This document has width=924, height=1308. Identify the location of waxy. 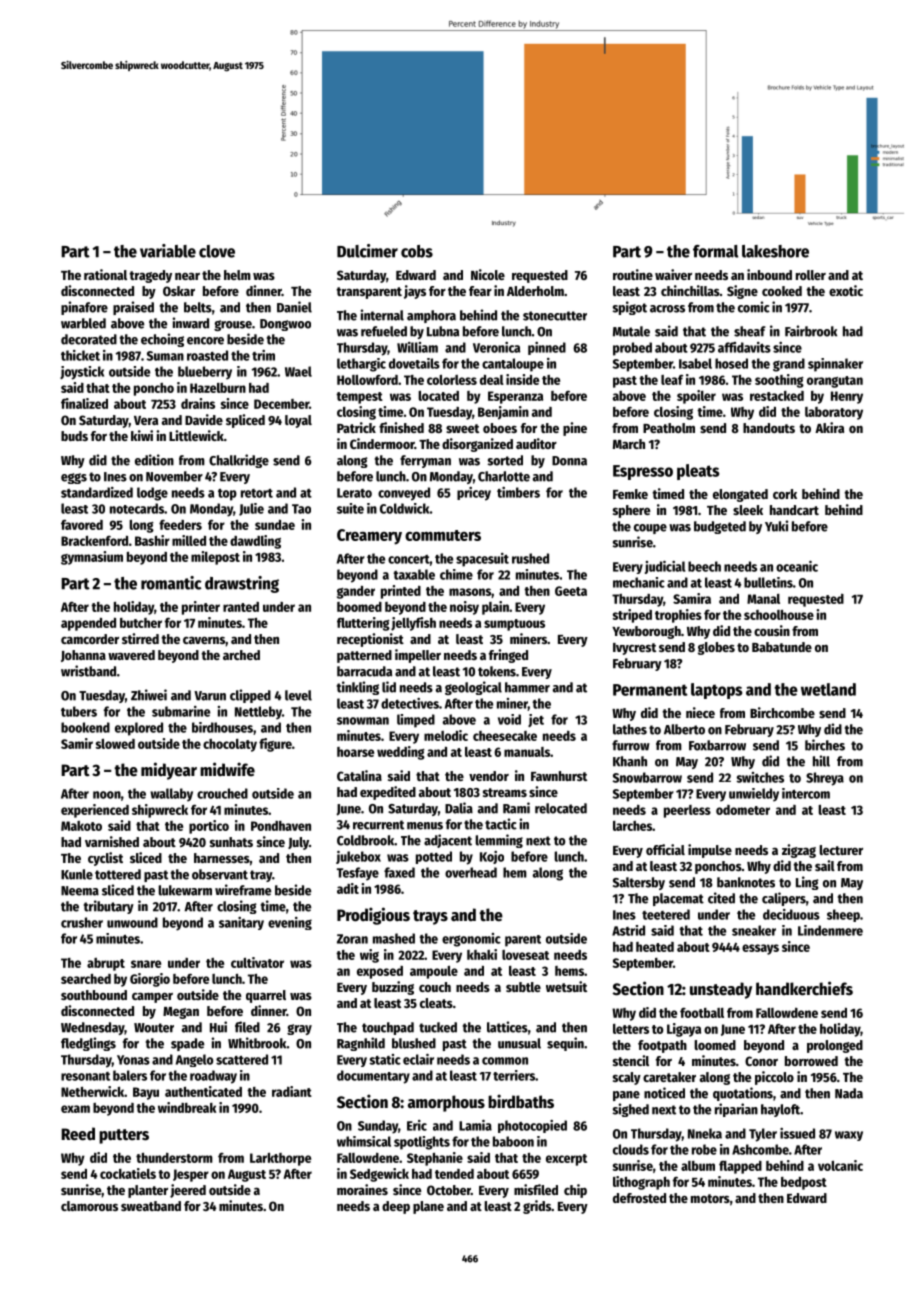
(849, 1136).
